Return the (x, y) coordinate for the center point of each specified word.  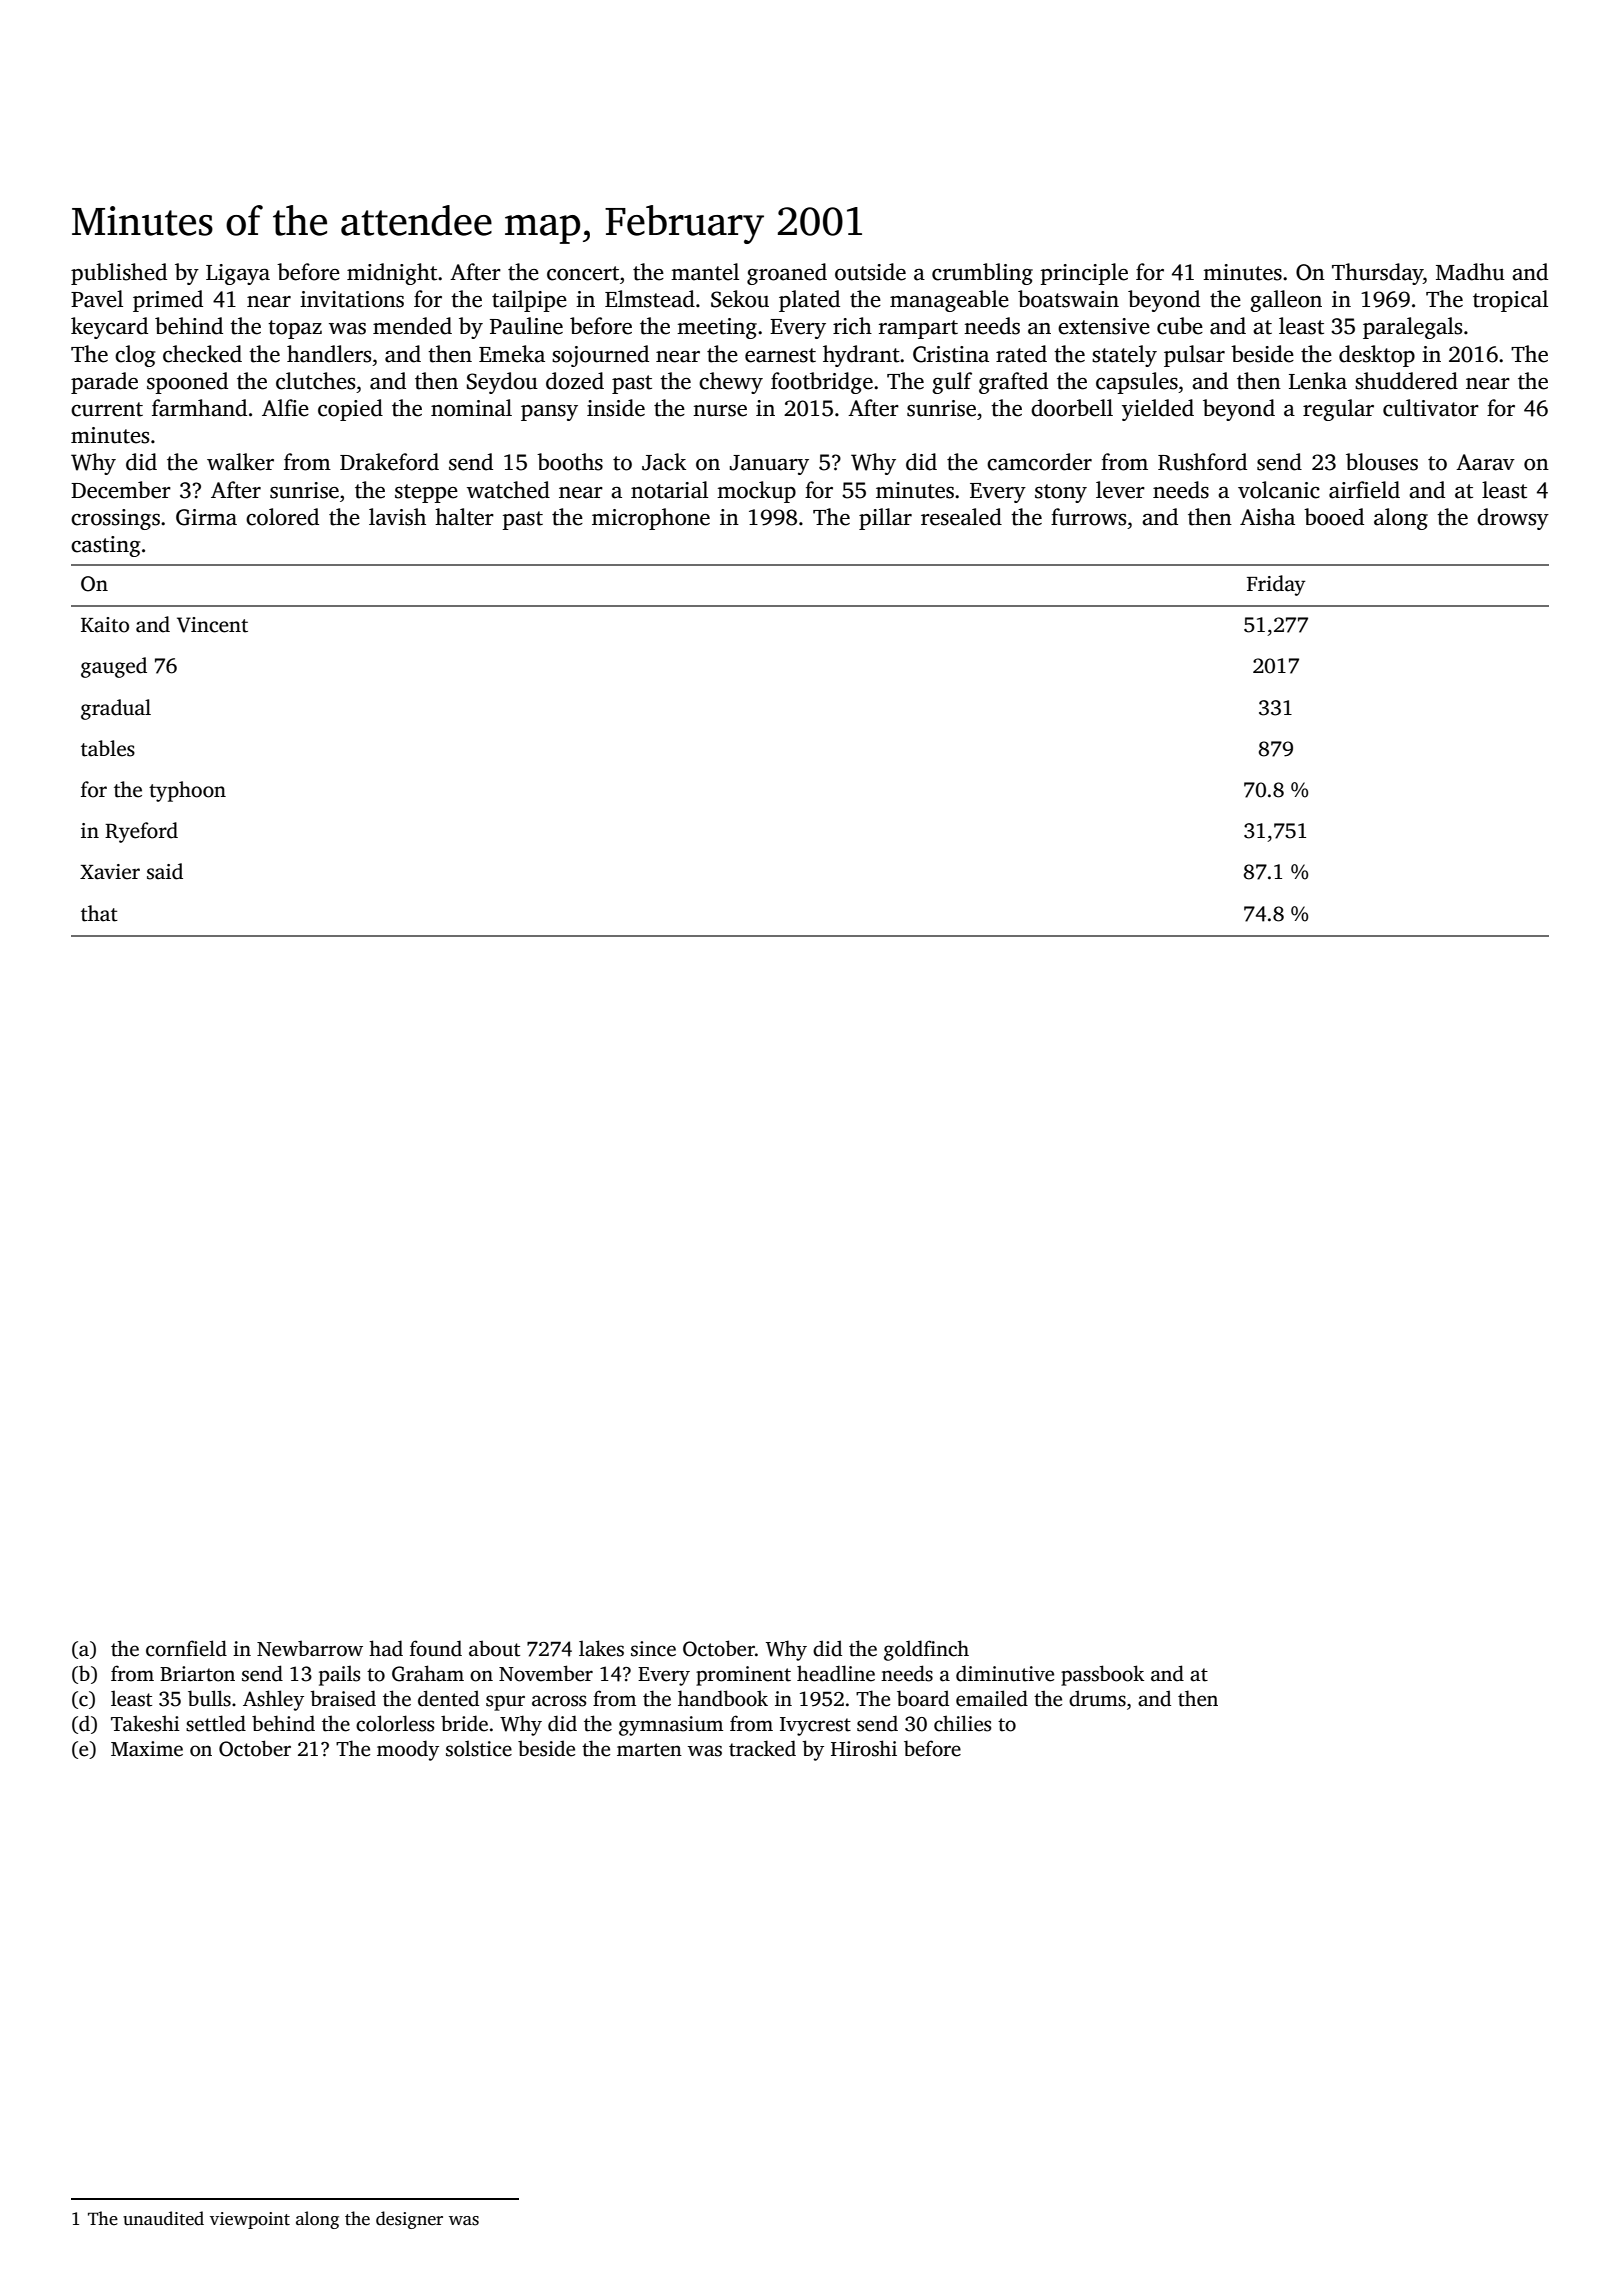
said (165, 871)
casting (105, 546)
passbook (1102, 1675)
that (99, 913)
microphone (651, 519)
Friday (1276, 585)
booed (1334, 517)
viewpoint (250, 2220)
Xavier (110, 872)
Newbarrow (310, 1648)
